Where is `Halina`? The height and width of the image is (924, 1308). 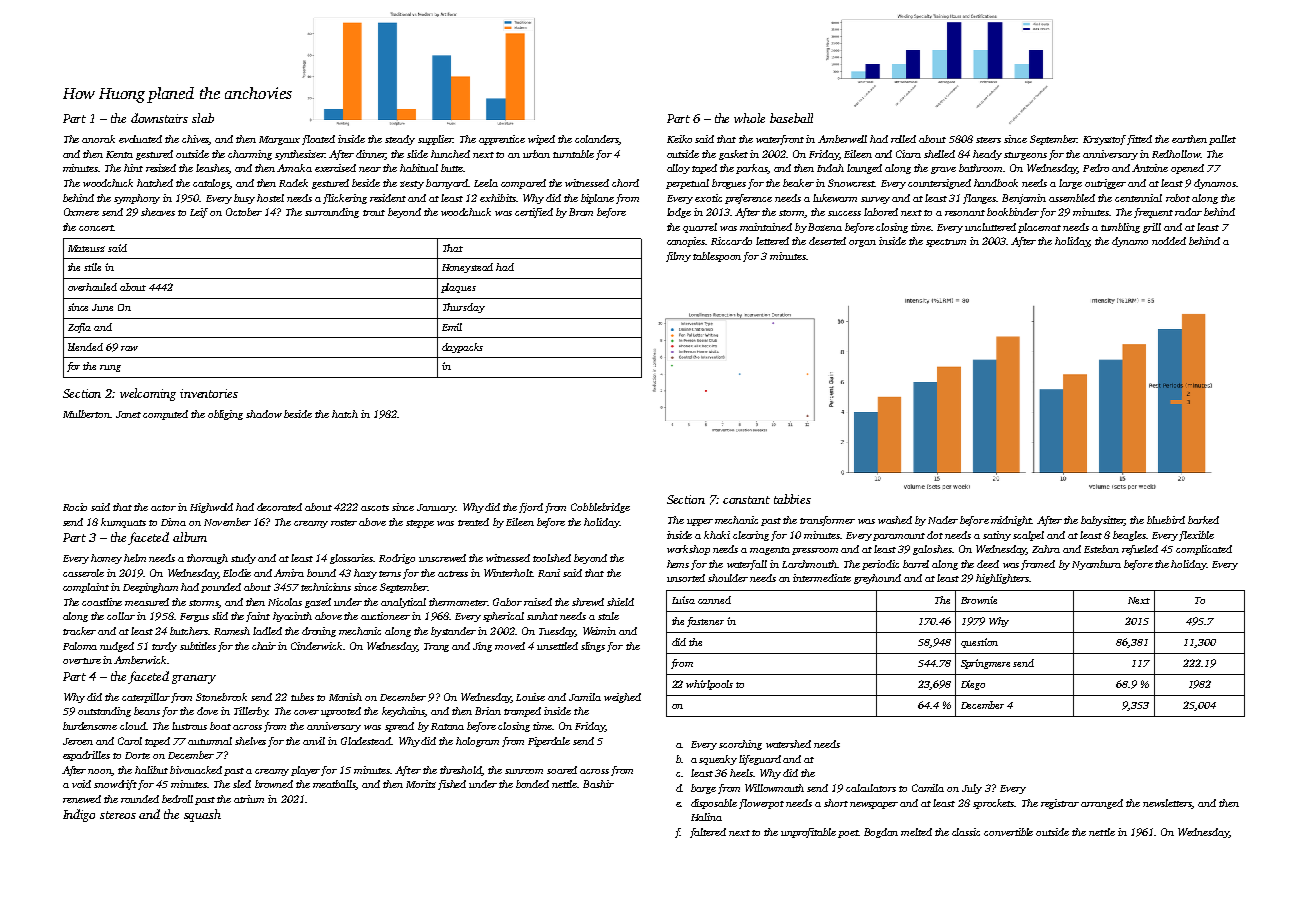 Halina is located at coordinates (706, 817).
